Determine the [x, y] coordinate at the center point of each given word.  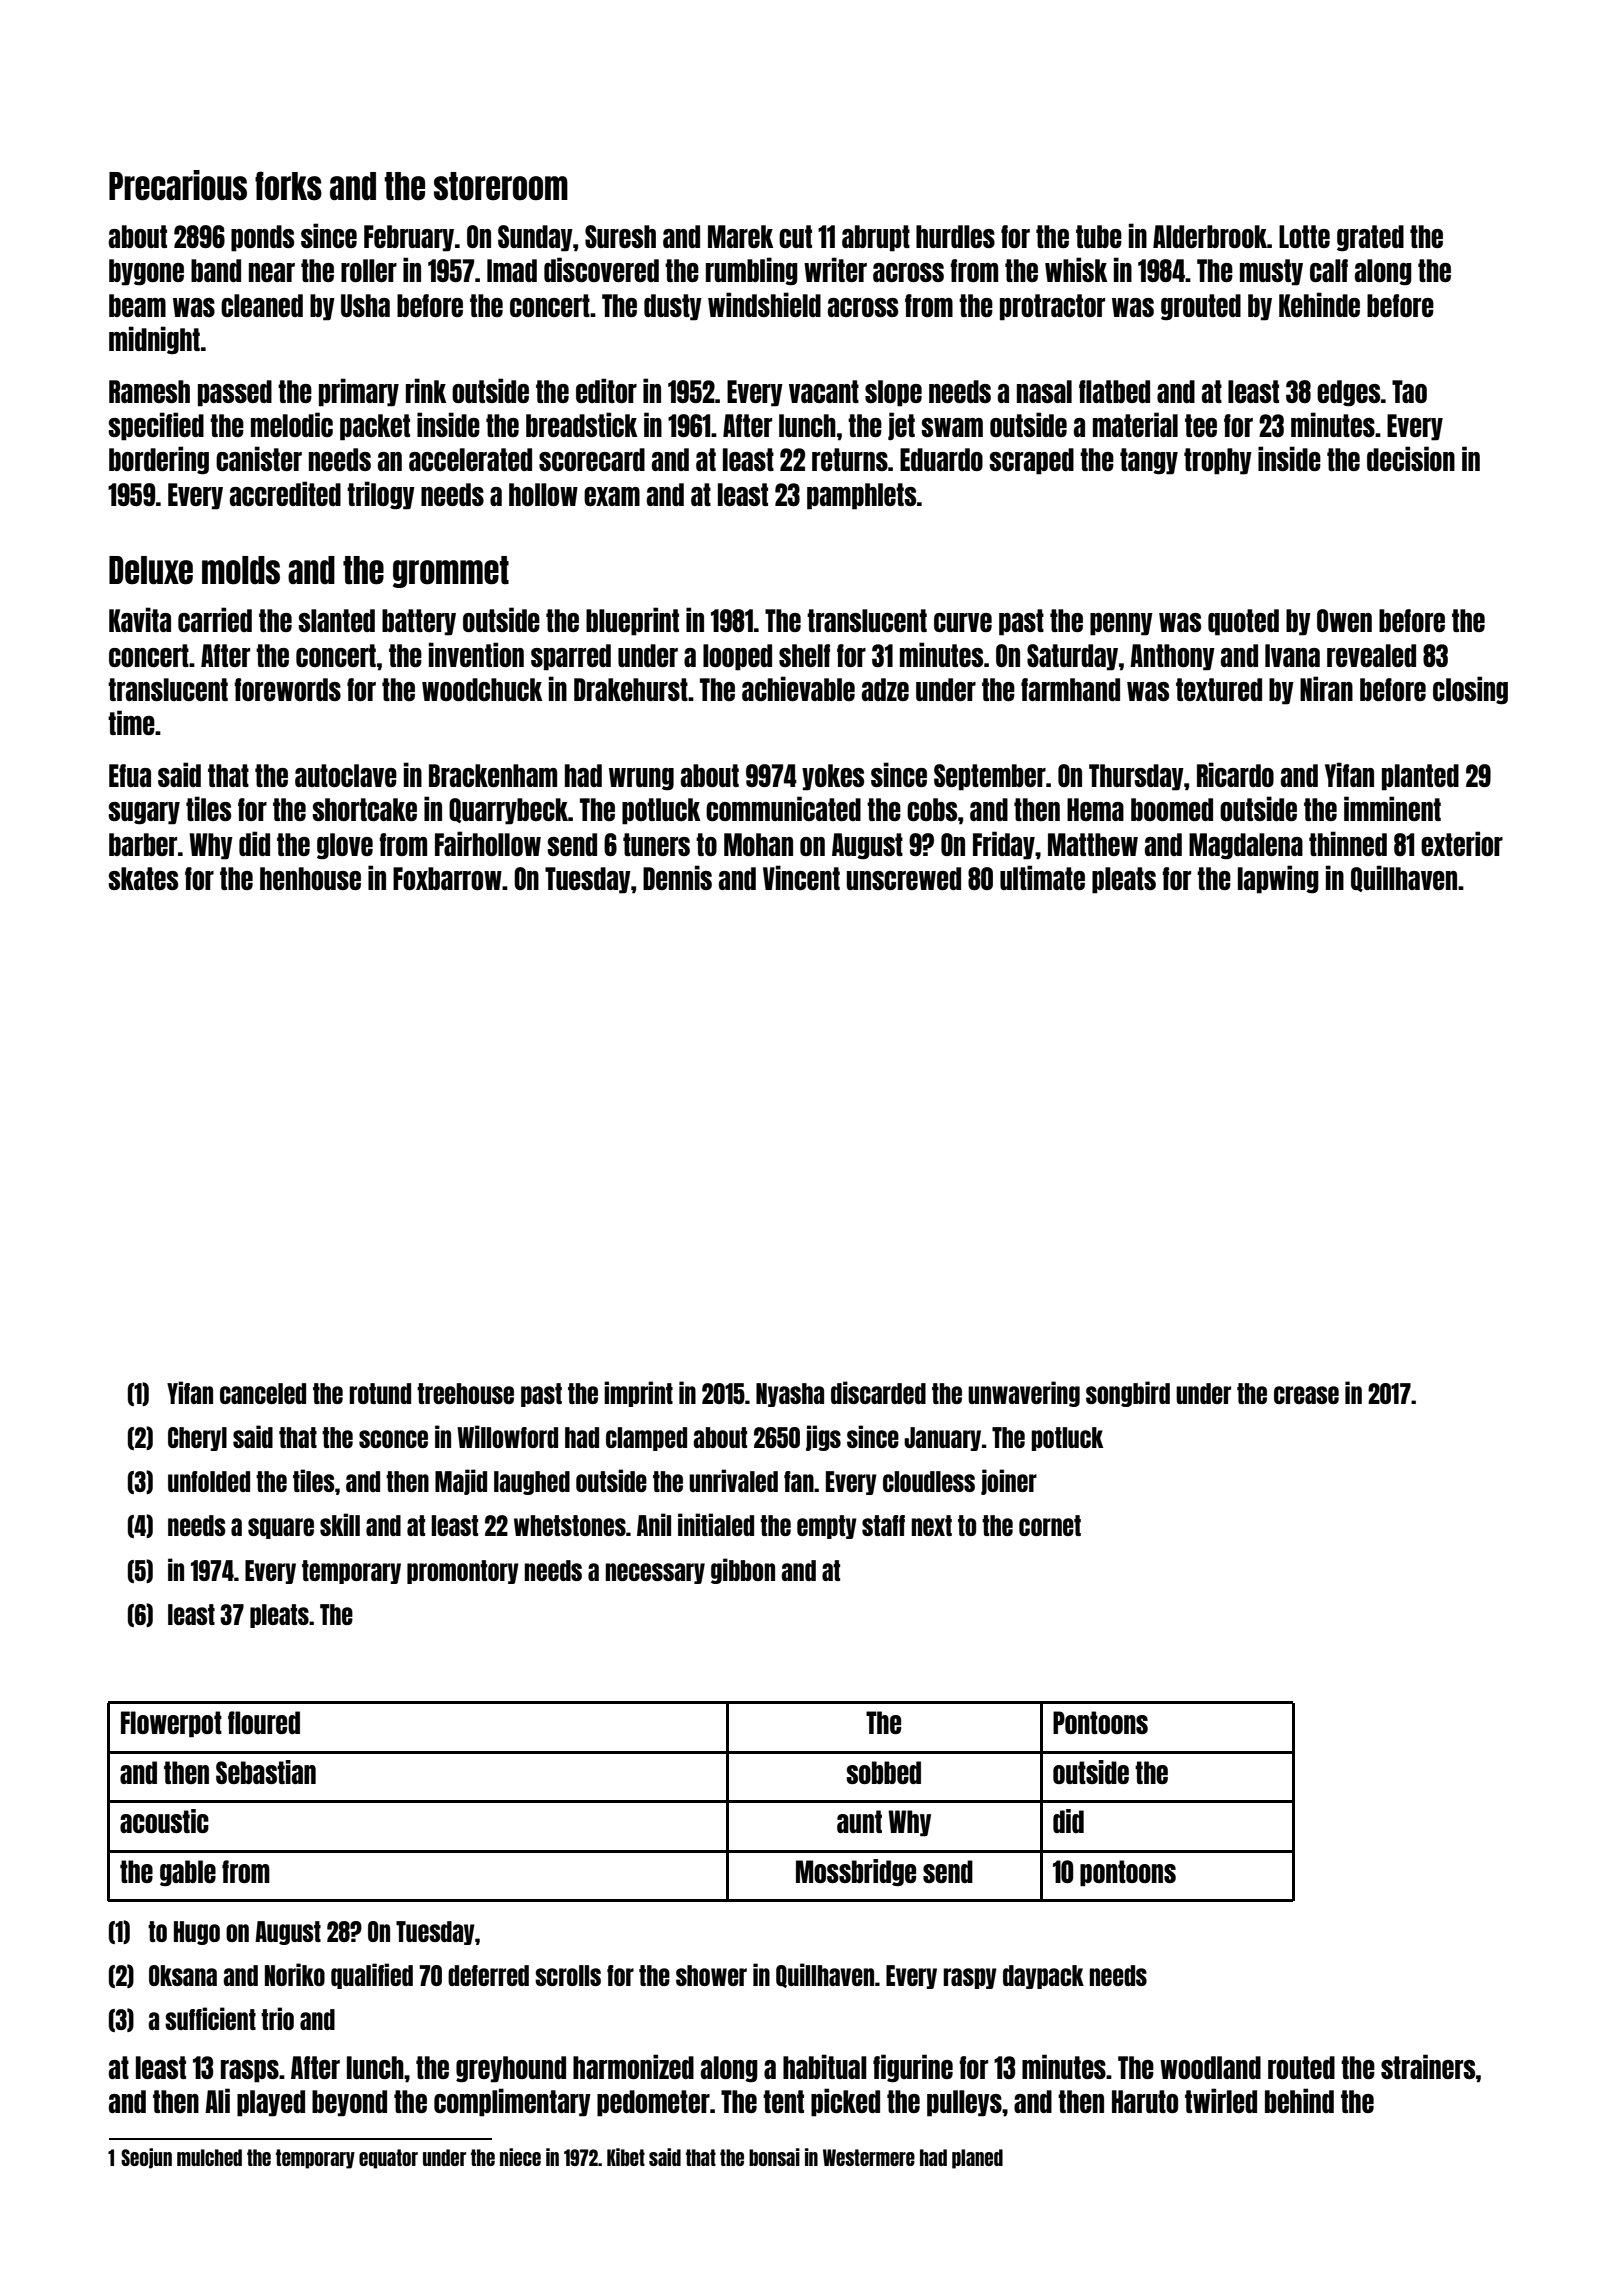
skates [143, 878]
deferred [488, 1975]
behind [1299, 2100]
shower [711, 1975]
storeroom [501, 186]
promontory [463, 1572]
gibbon [743, 1571]
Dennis [677, 877]
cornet [1050, 1525]
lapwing [1278, 879]
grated [1370, 238]
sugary [144, 813]
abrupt [876, 238]
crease [1306, 1395]
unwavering [1024, 1394]
